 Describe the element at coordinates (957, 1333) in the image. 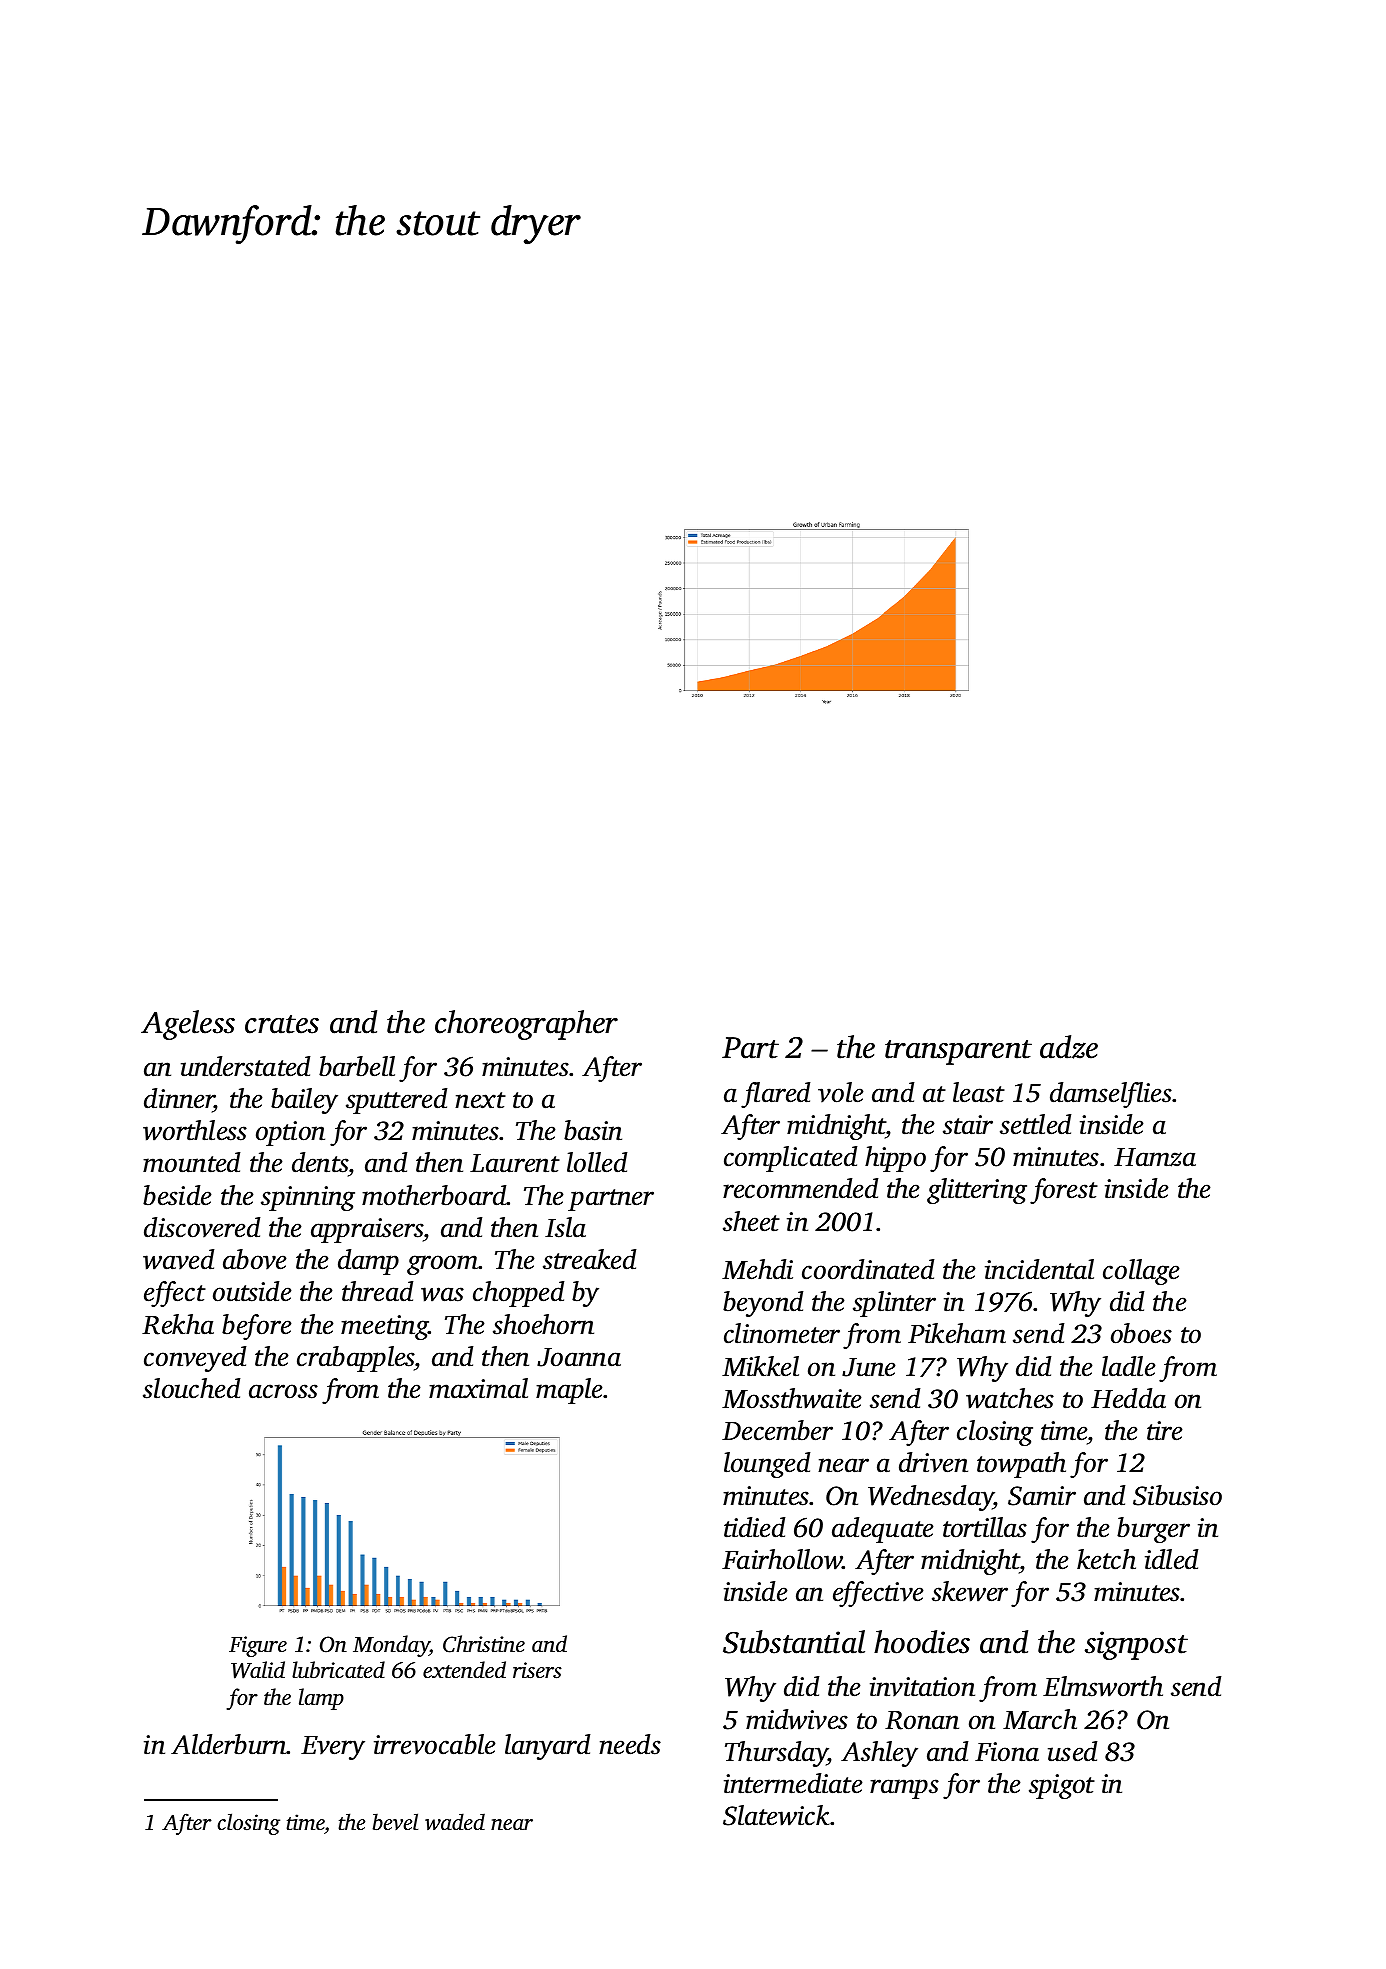

I see `Pikeham` at that location.
